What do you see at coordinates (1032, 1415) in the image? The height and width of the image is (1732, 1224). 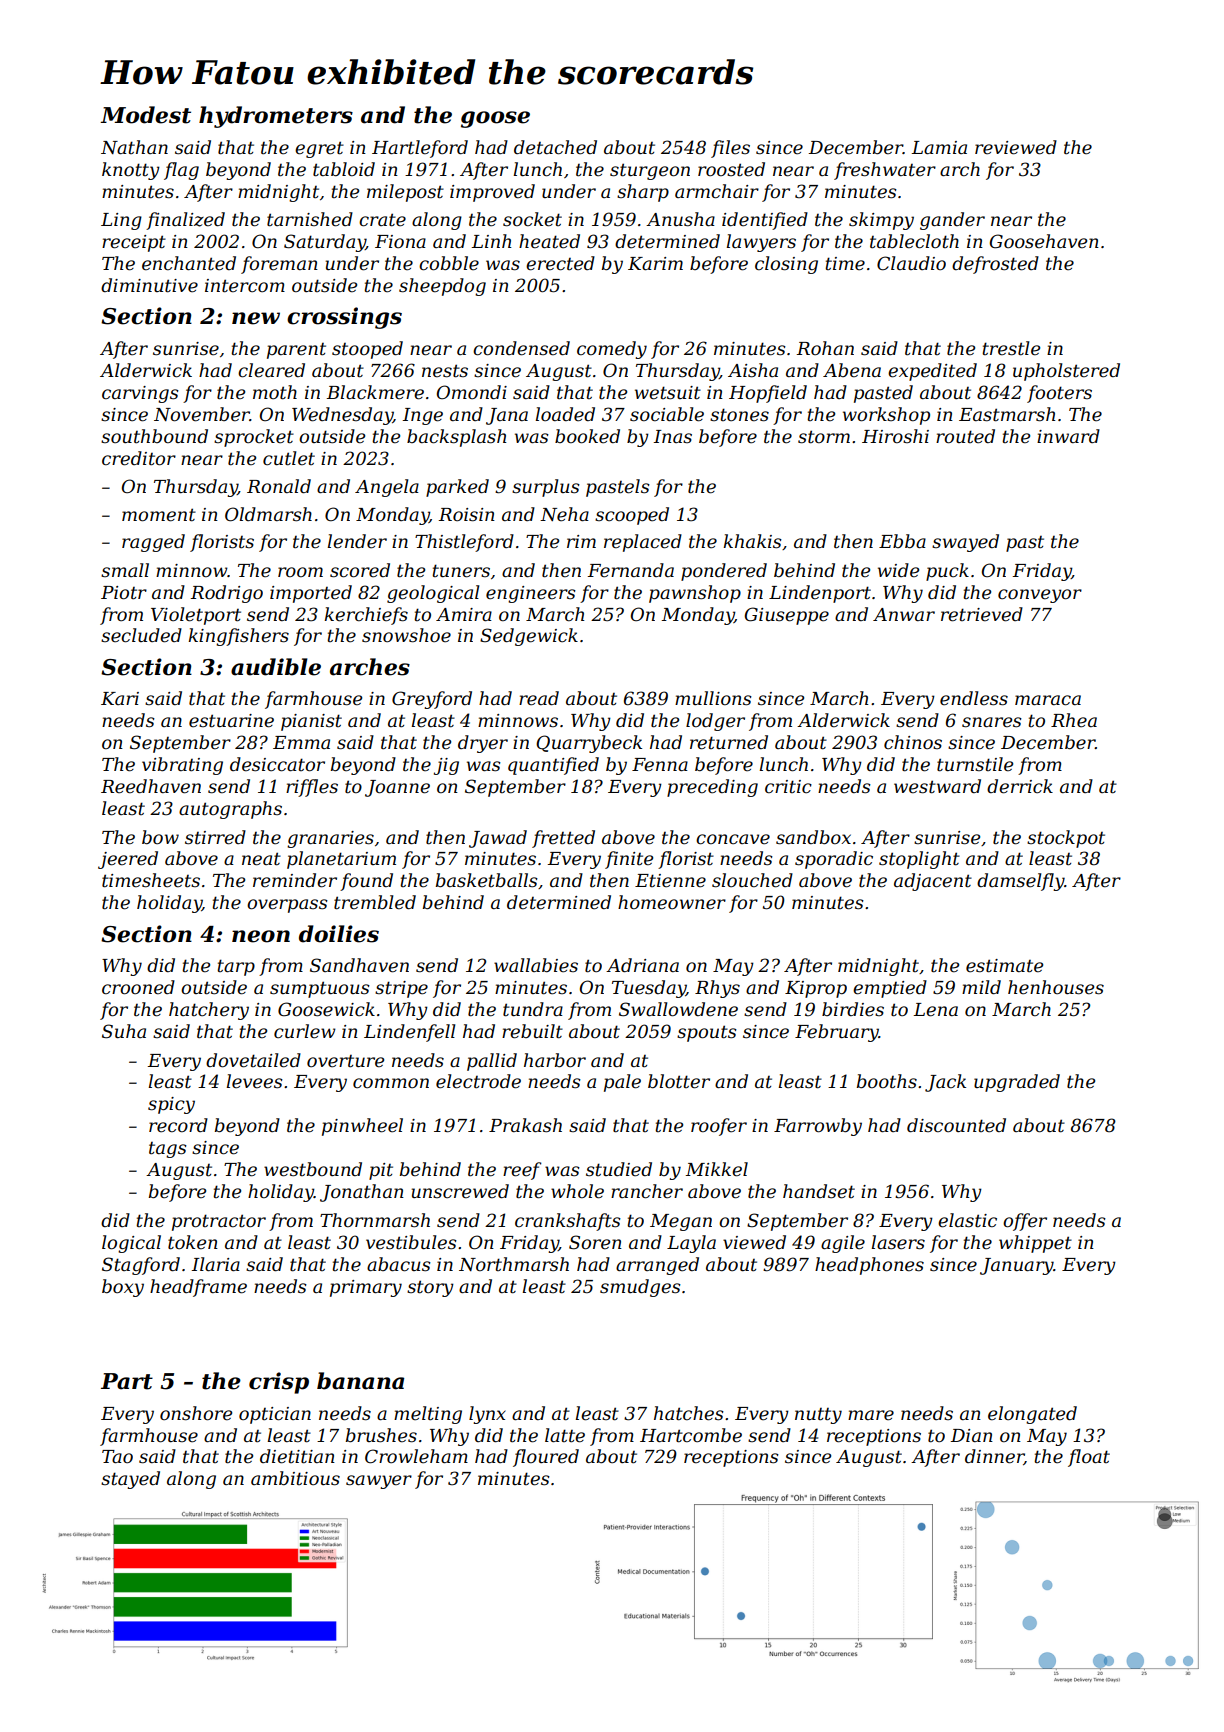 I see `elongated` at bounding box center [1032, 1415].
